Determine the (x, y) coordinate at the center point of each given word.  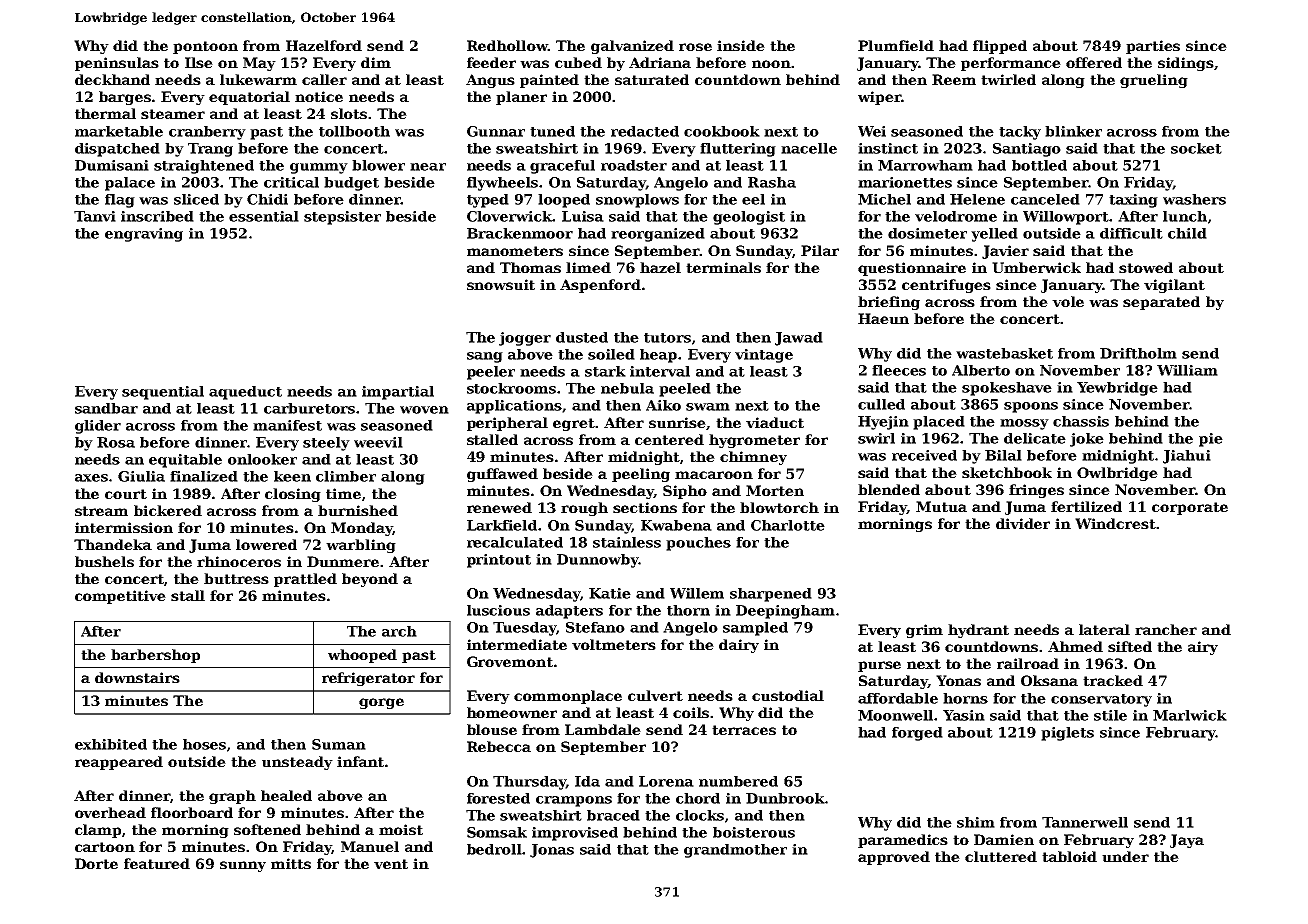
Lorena (666, 781)
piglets (1067, 734)
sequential (163, 393)
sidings (1186, 64)
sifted (1130, 646)
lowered (266, 544)
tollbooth (354, 131)
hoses (204, 744)
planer (521, 98)
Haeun (883, 318)
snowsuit (501, 284)
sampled (755, 629)
